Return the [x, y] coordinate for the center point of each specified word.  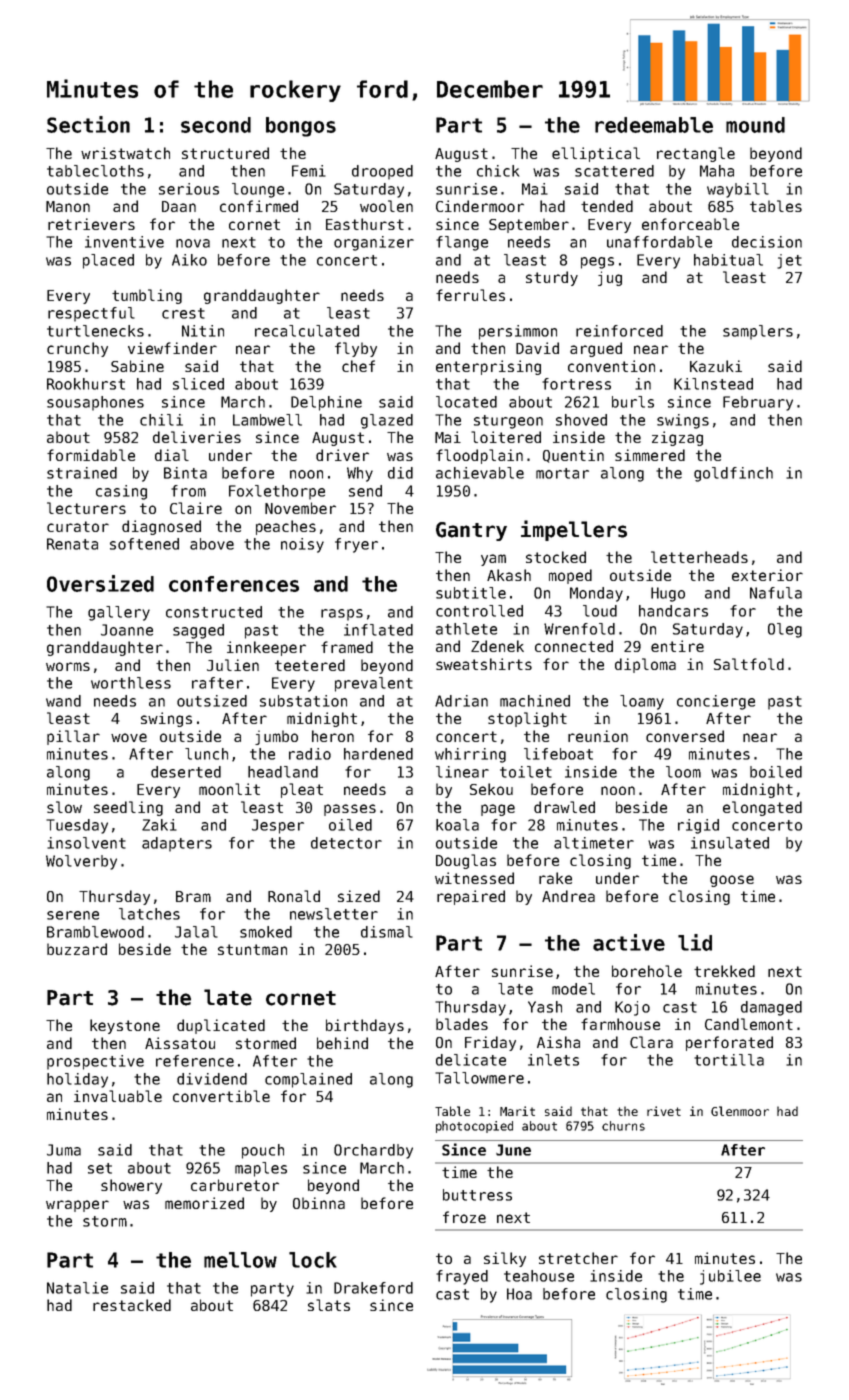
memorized [204, 1203]
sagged [198, 631]
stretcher [578, 1258]
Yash [545, 1007]
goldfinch [733, 474]
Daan [179, 206]
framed [347, 647]
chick [498, 171]
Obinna [319, 1203]
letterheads [699, 557]
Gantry [471, 531]
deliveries [197, 437]
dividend [212, 1079]
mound [755, 125]
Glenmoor [740, 1111]
